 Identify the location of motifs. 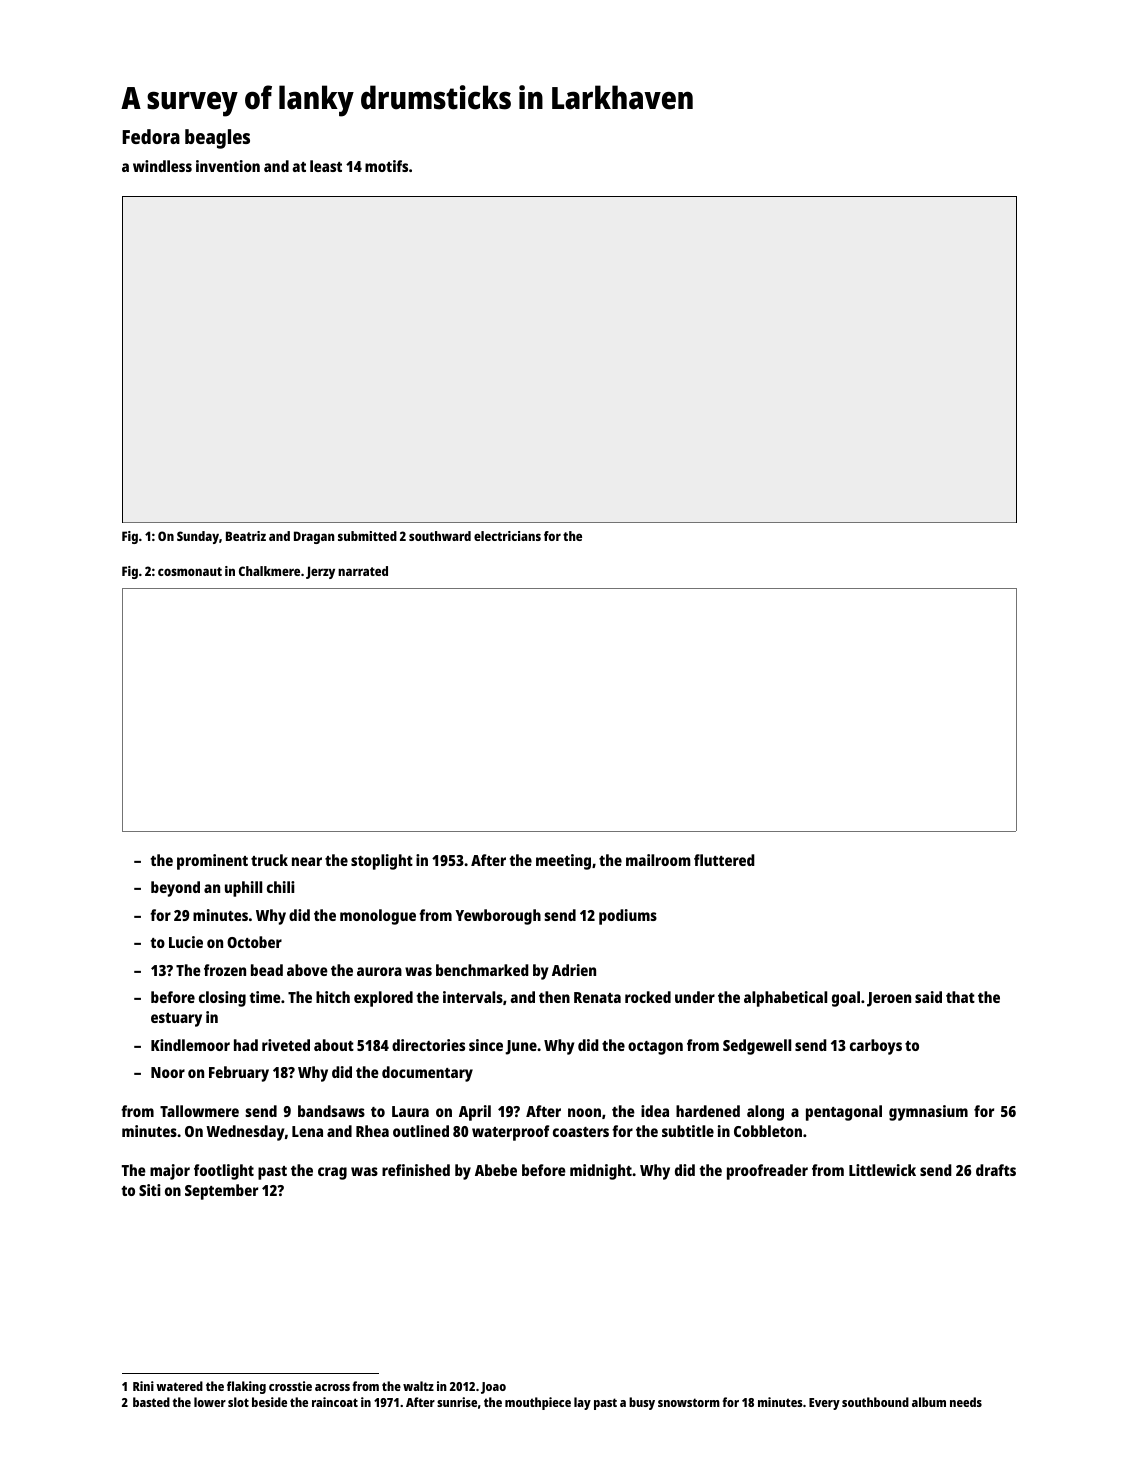
(386, 166).
